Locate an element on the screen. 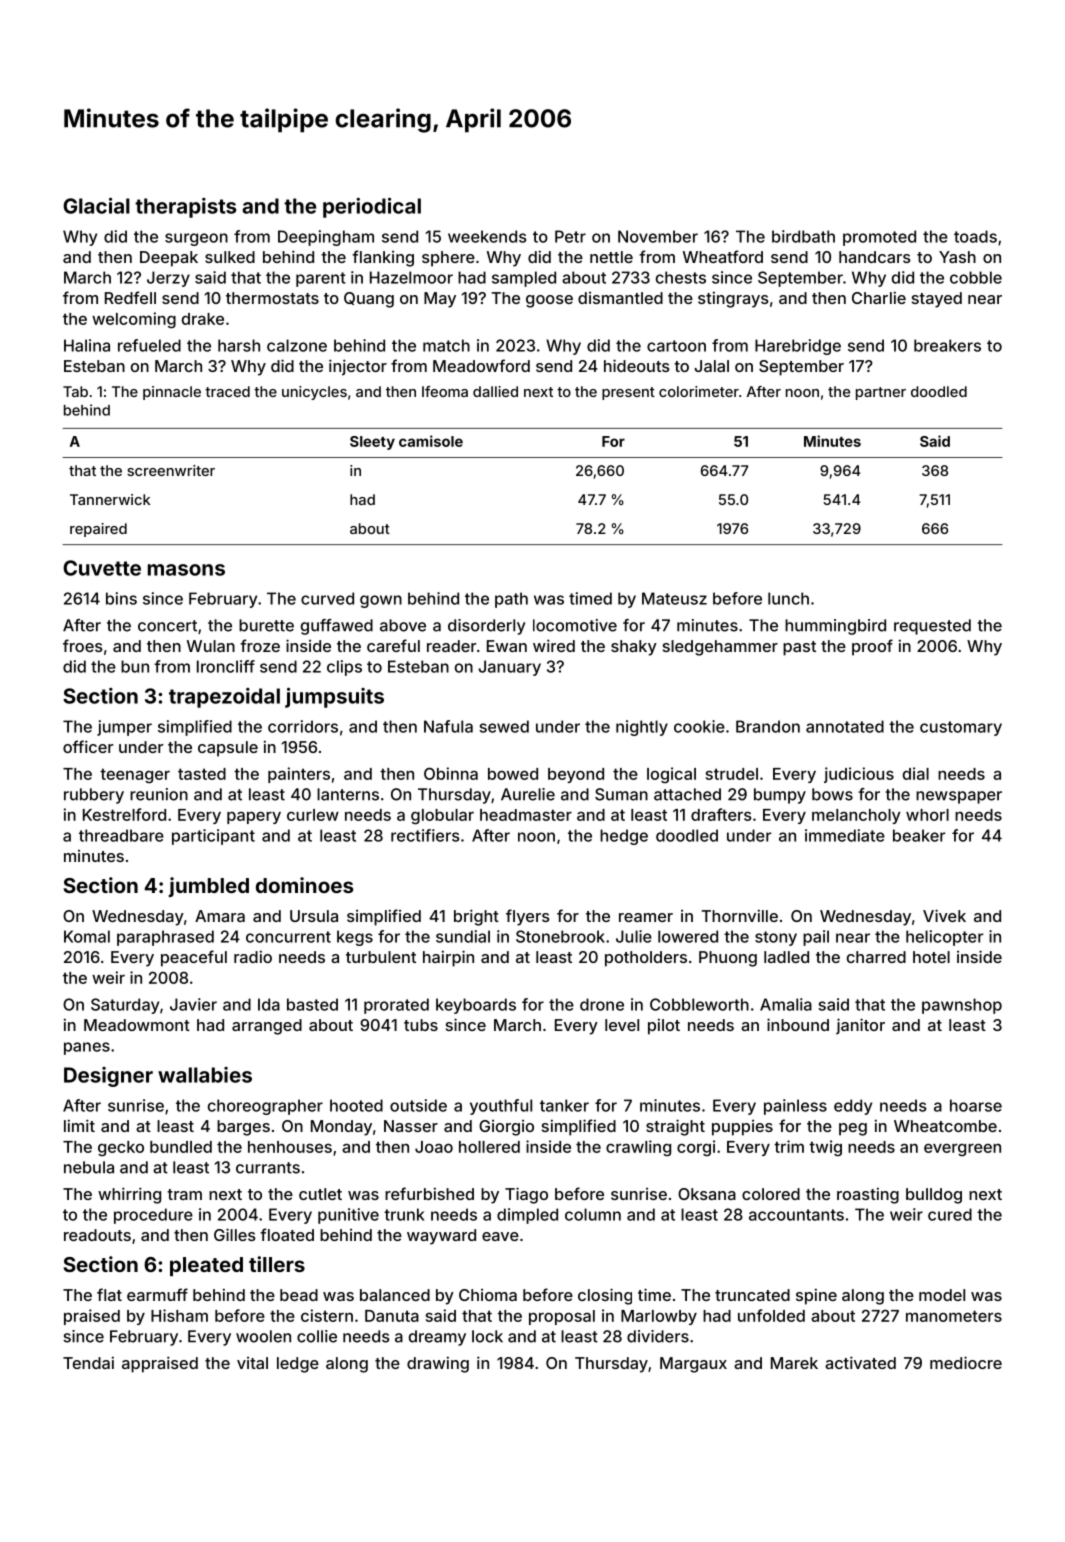 The image size is (1065, 1542). puppies is located at coordinates (742, 1128).
